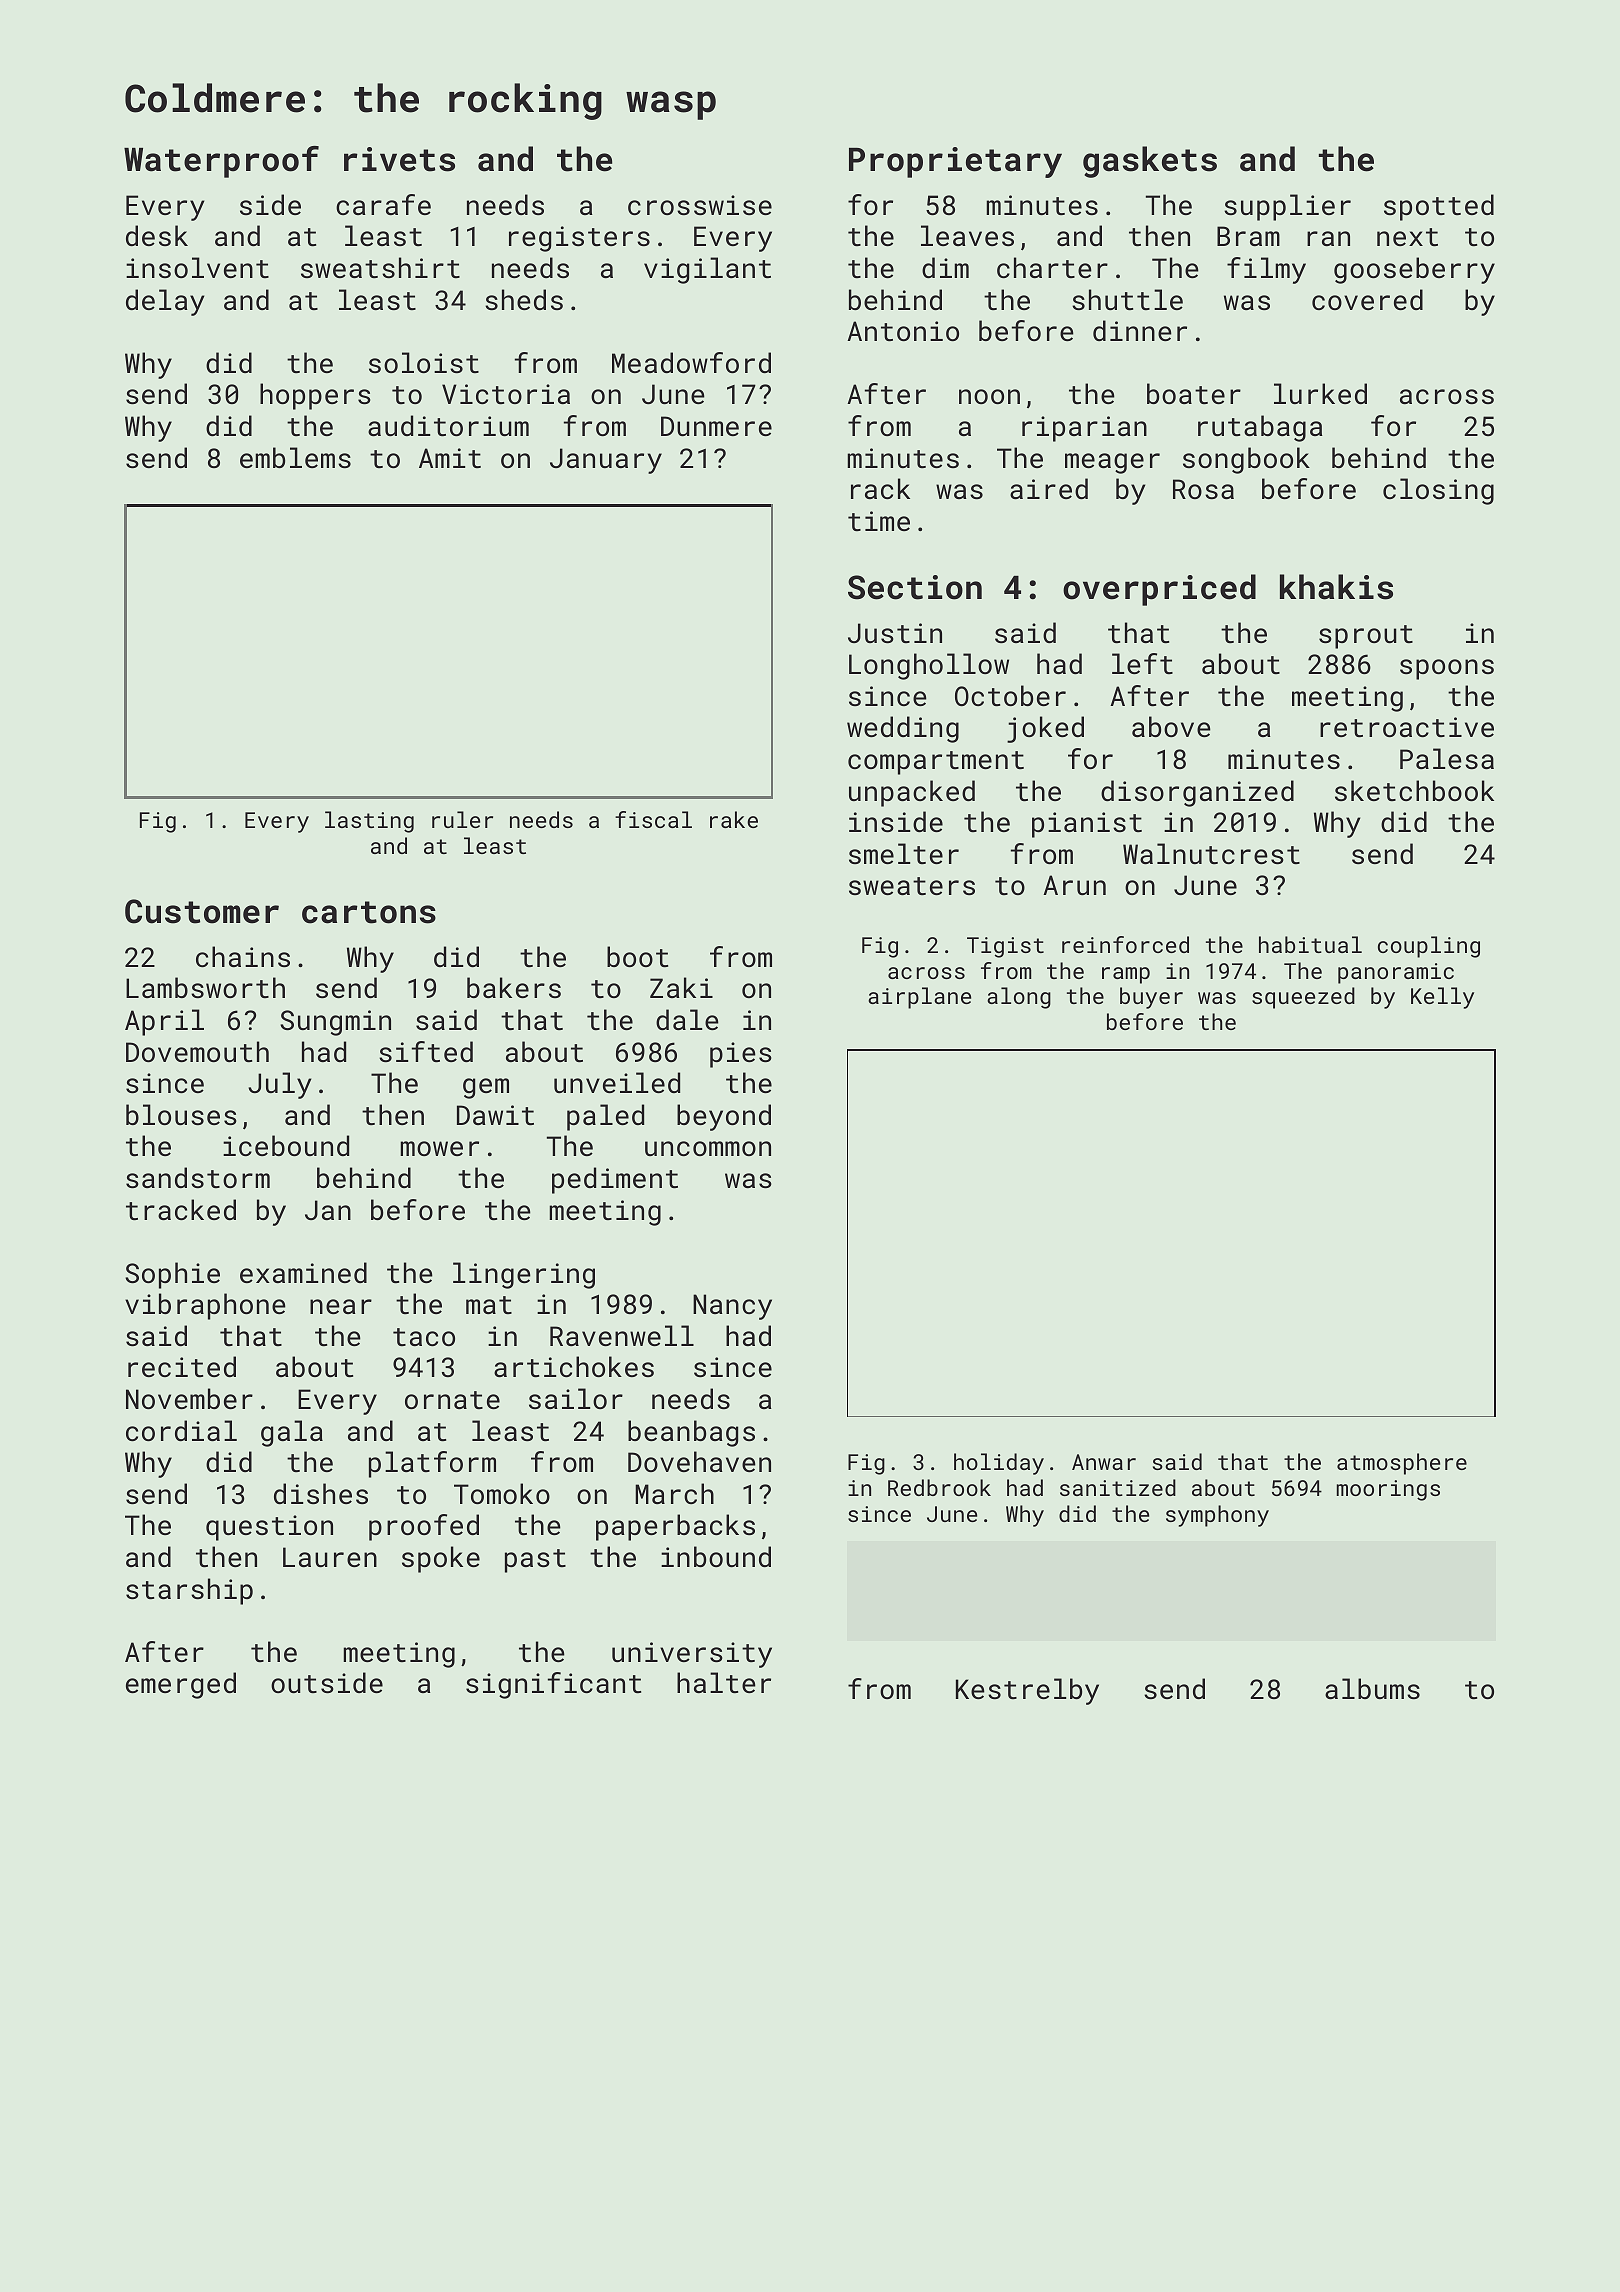 The height and width of the screenshot is (2292, 1620). I want to click on gooseberry, so click(1414, 270).
